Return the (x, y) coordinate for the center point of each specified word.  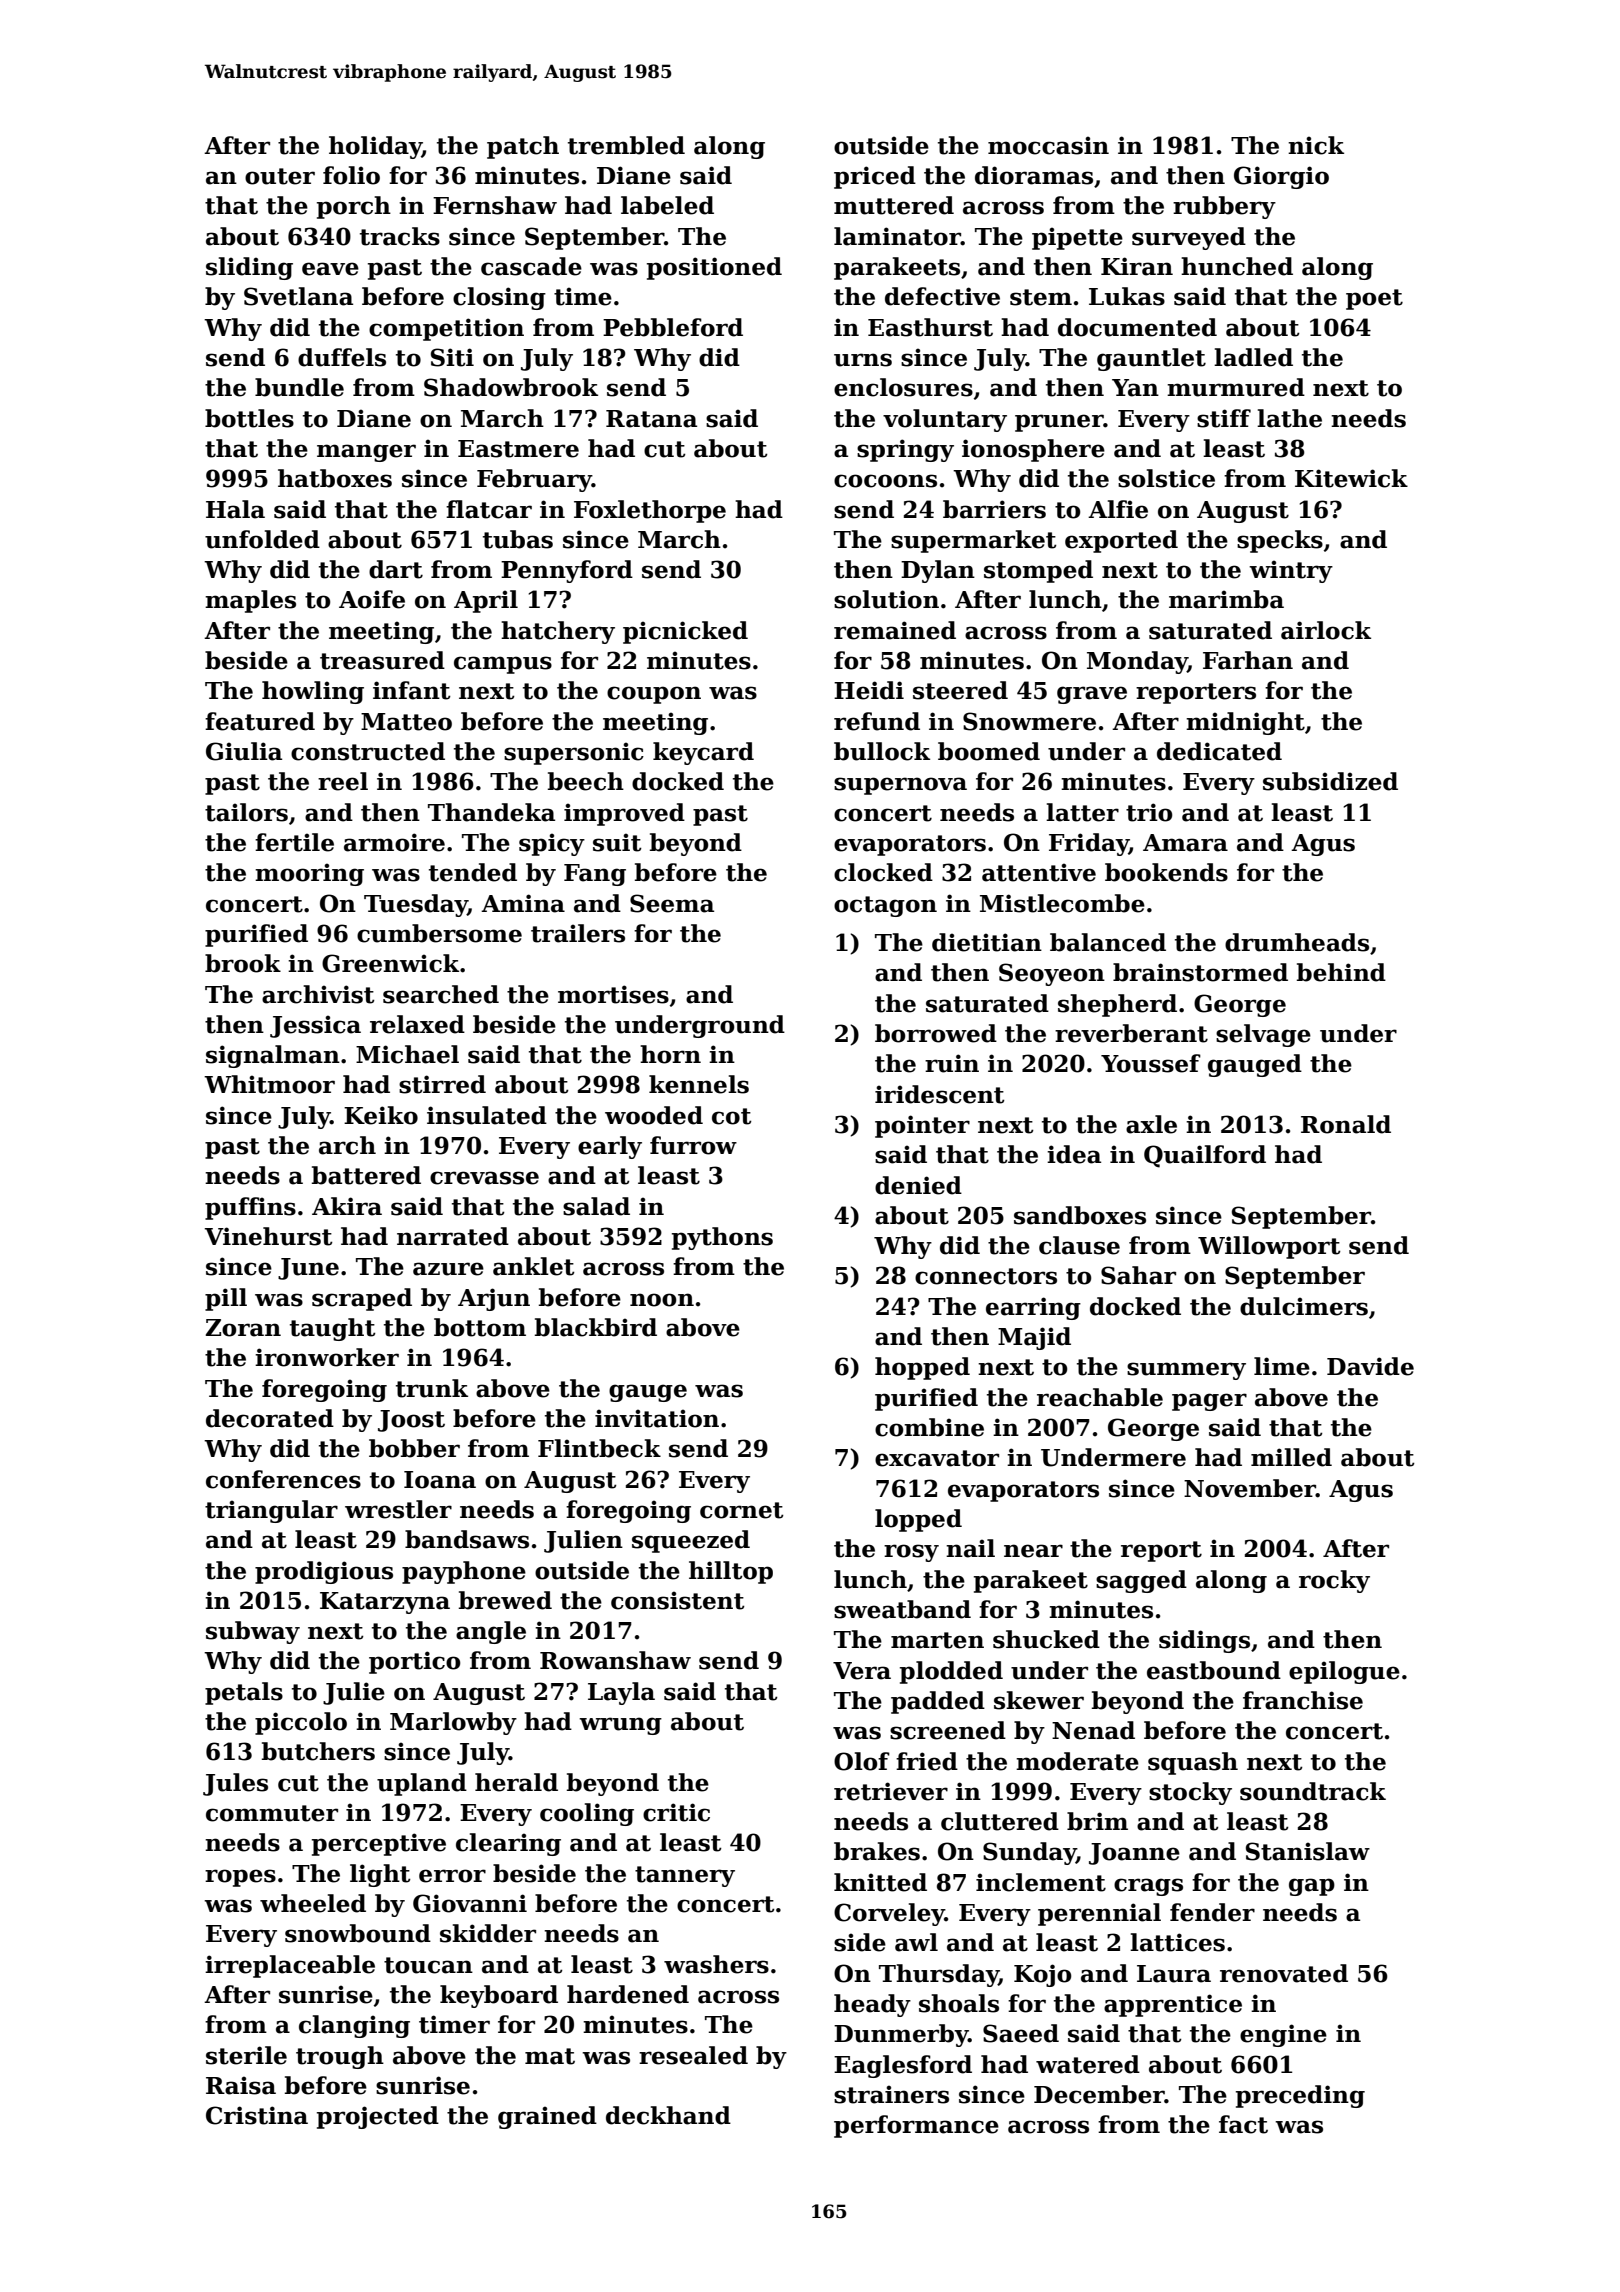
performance (916, 2126)
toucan (428, 1965)
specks (1280, 541)
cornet (742, 1510)
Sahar (1138, 1275)
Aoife (372, 599)
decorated (270, 1418)
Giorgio (1281, 177)
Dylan (938, 571)
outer (280, 176)
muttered (894, 205)
